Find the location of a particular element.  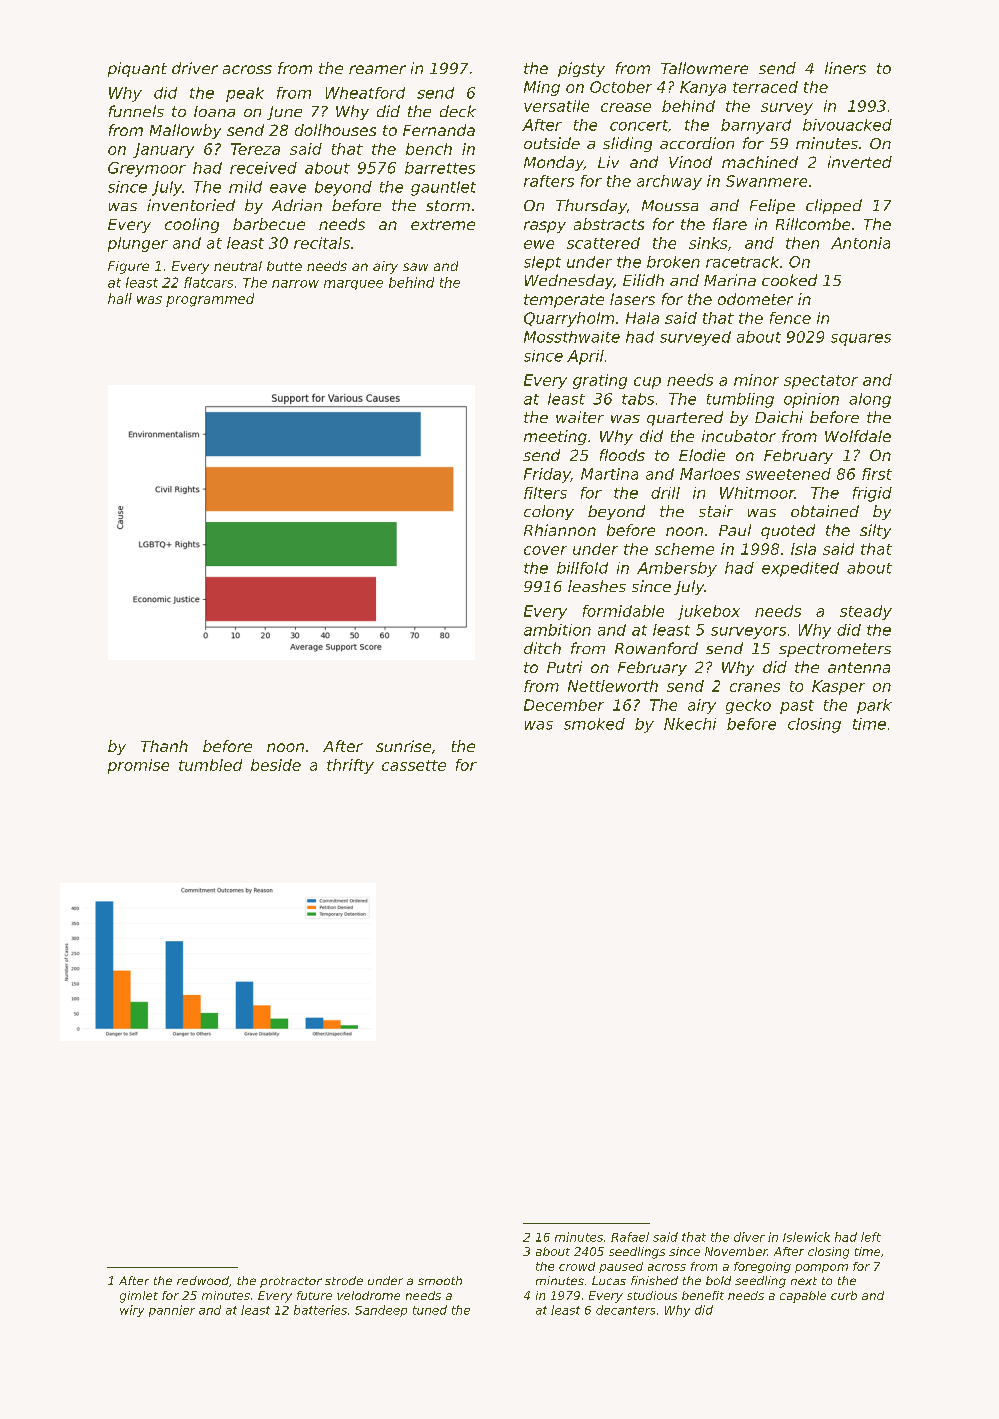

gimlet is located at coordinates (139, 1297).
